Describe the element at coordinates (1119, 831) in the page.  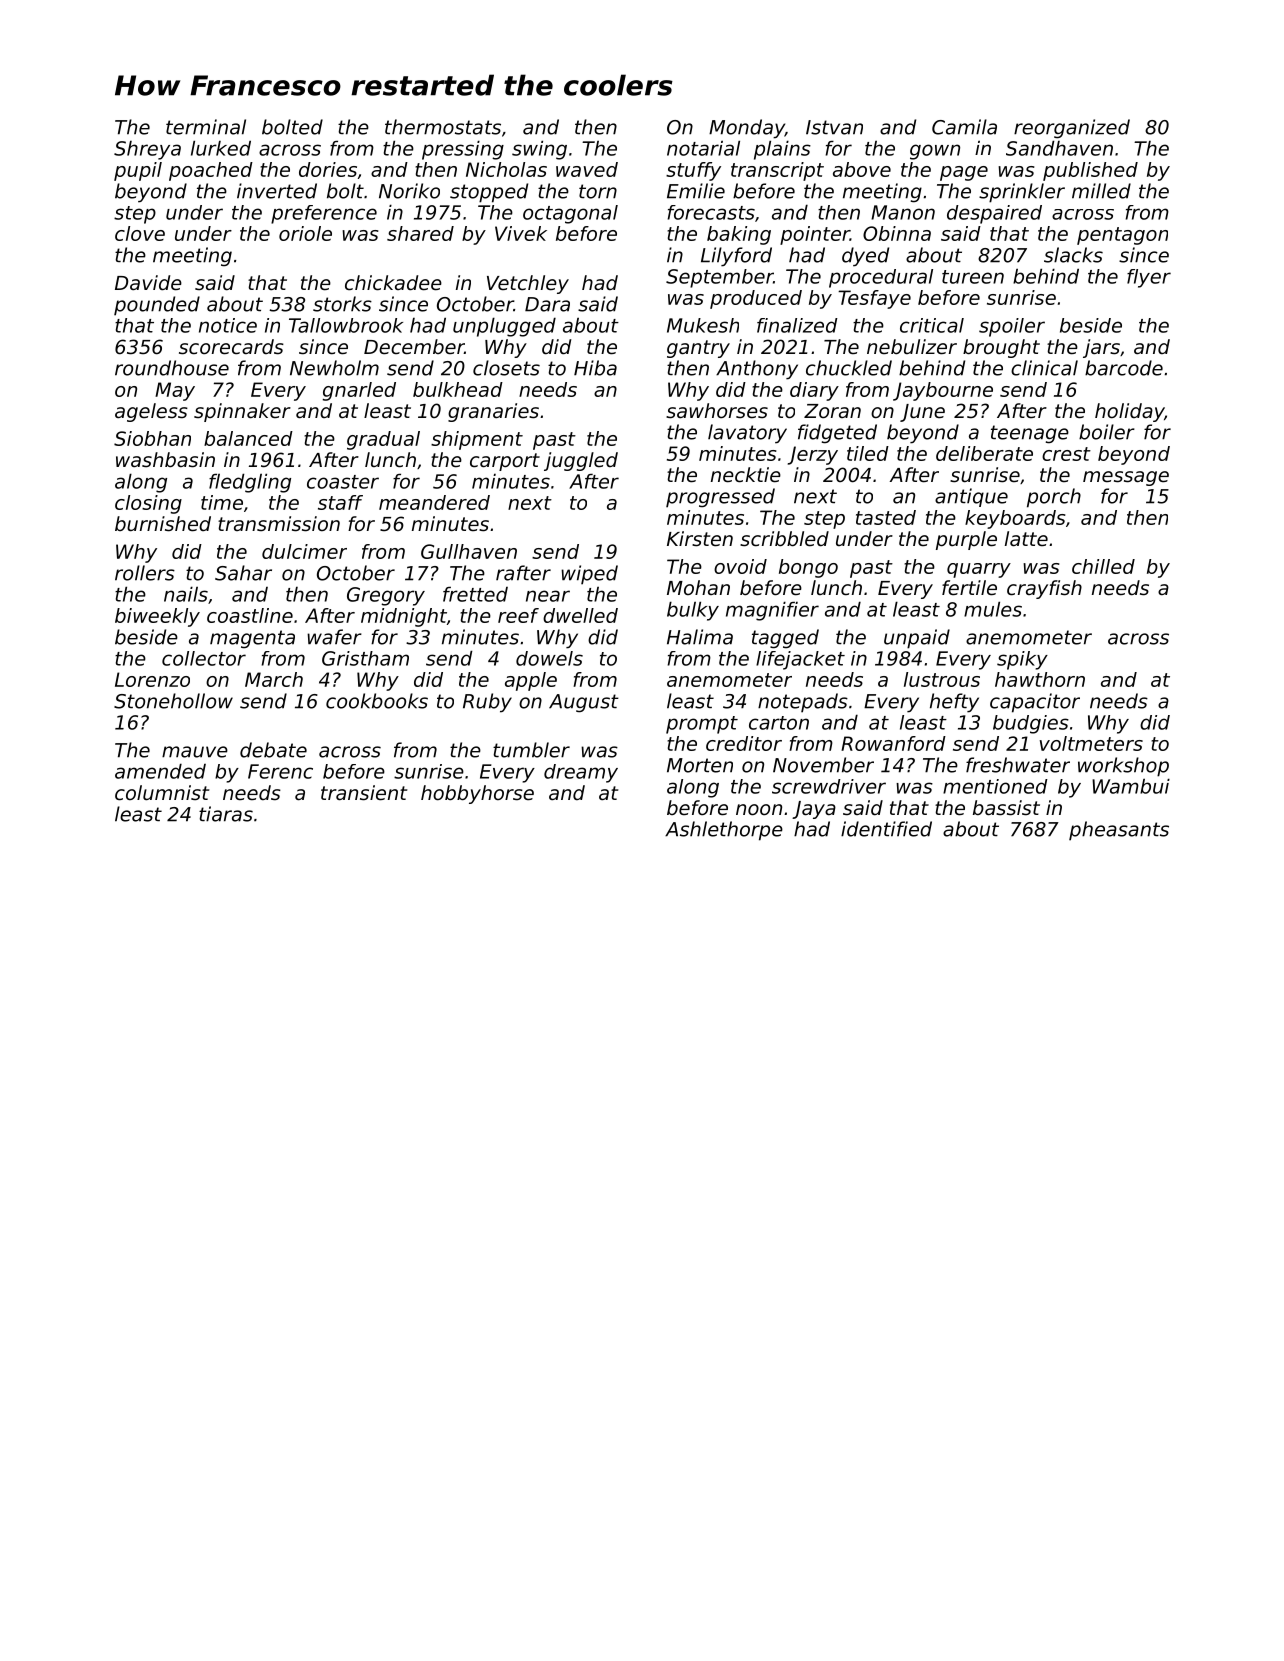
I see `pheasants` at that location.
